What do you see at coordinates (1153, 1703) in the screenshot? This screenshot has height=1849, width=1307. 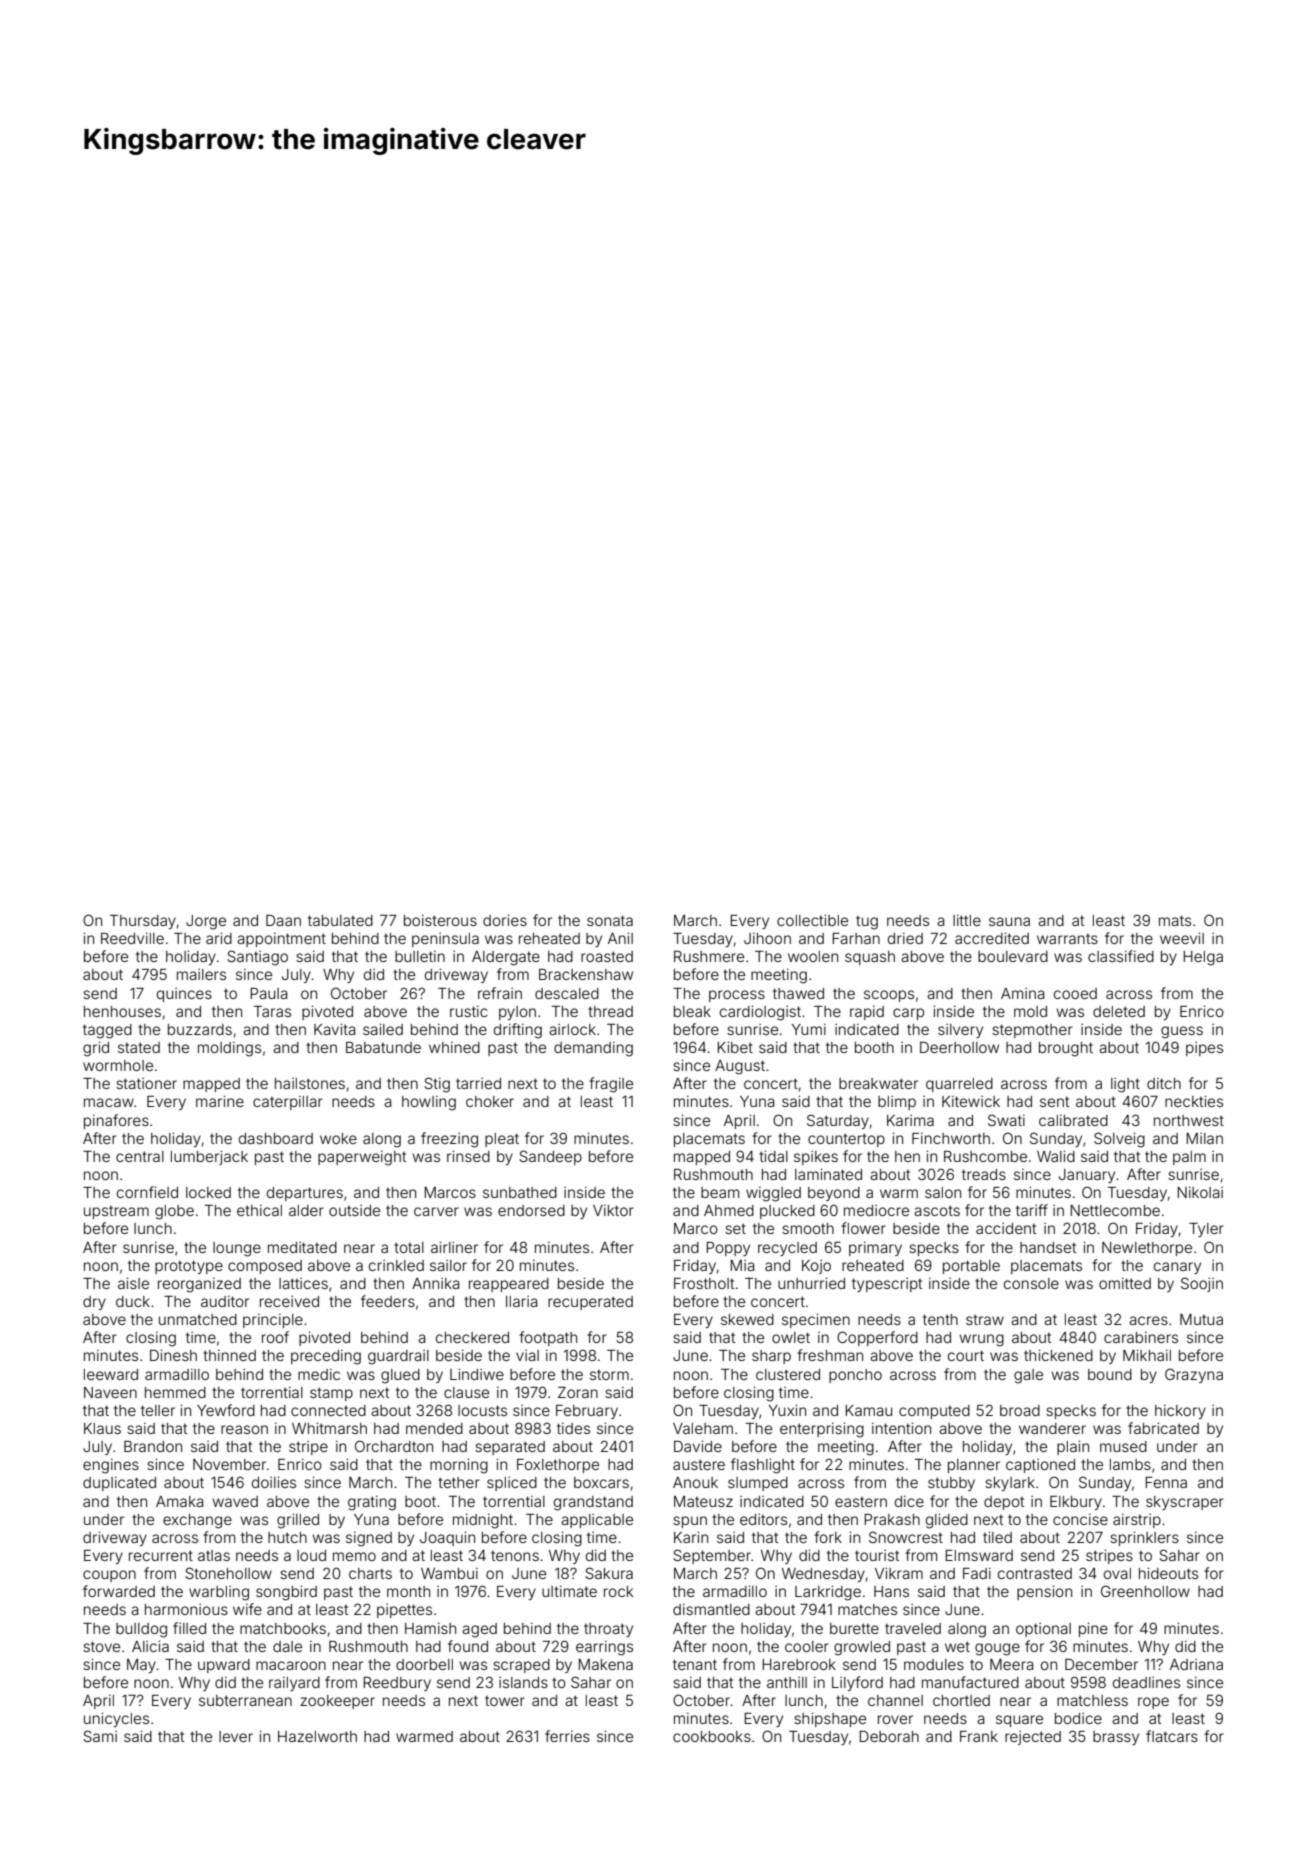 I see `rope` at bounding box center [1153, 1703].
